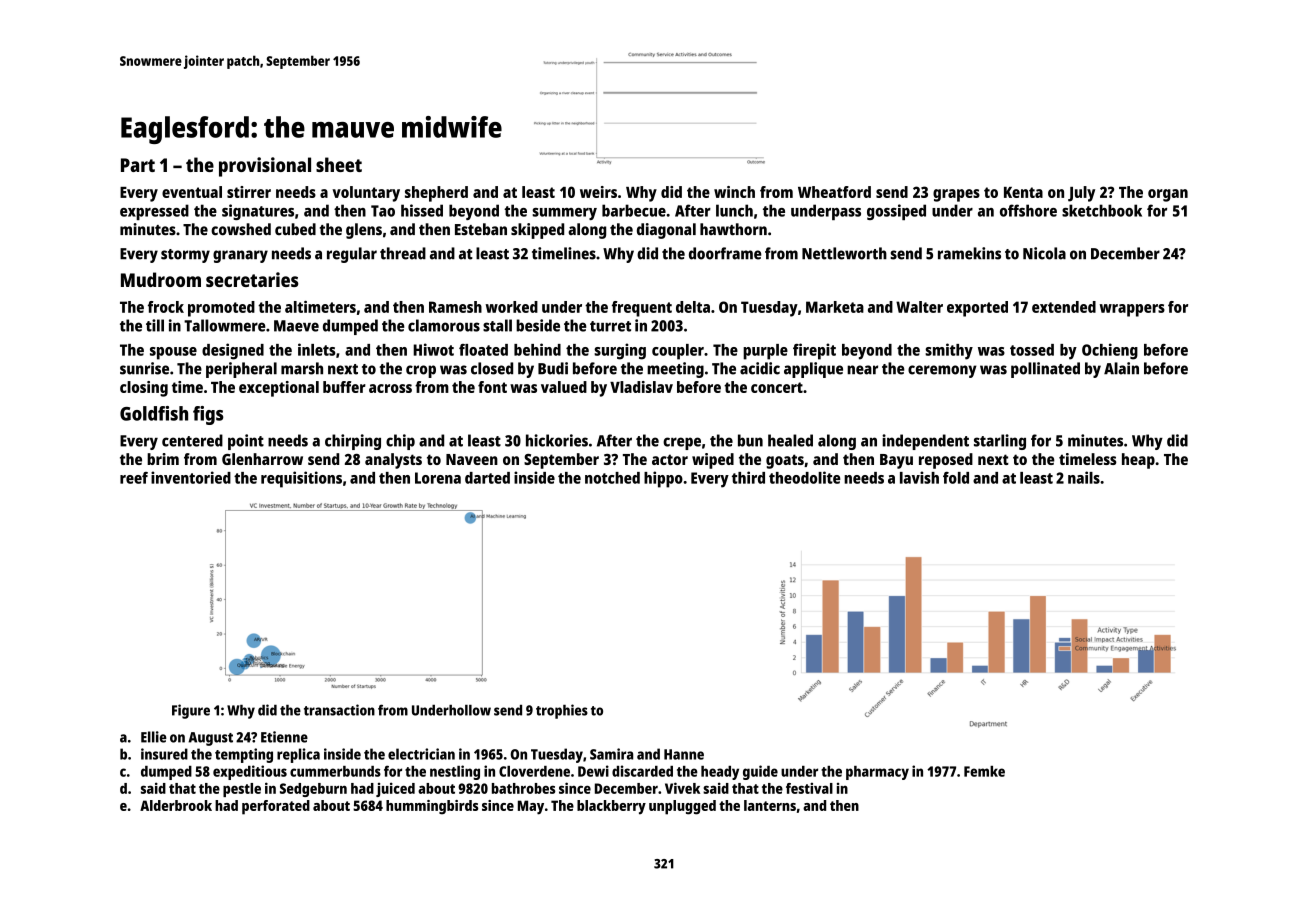 The image size is (1308, 924). What do you see at coordinates (693, 307) in the screenshot?
I see `delta` at bounding box center [693, 307].
